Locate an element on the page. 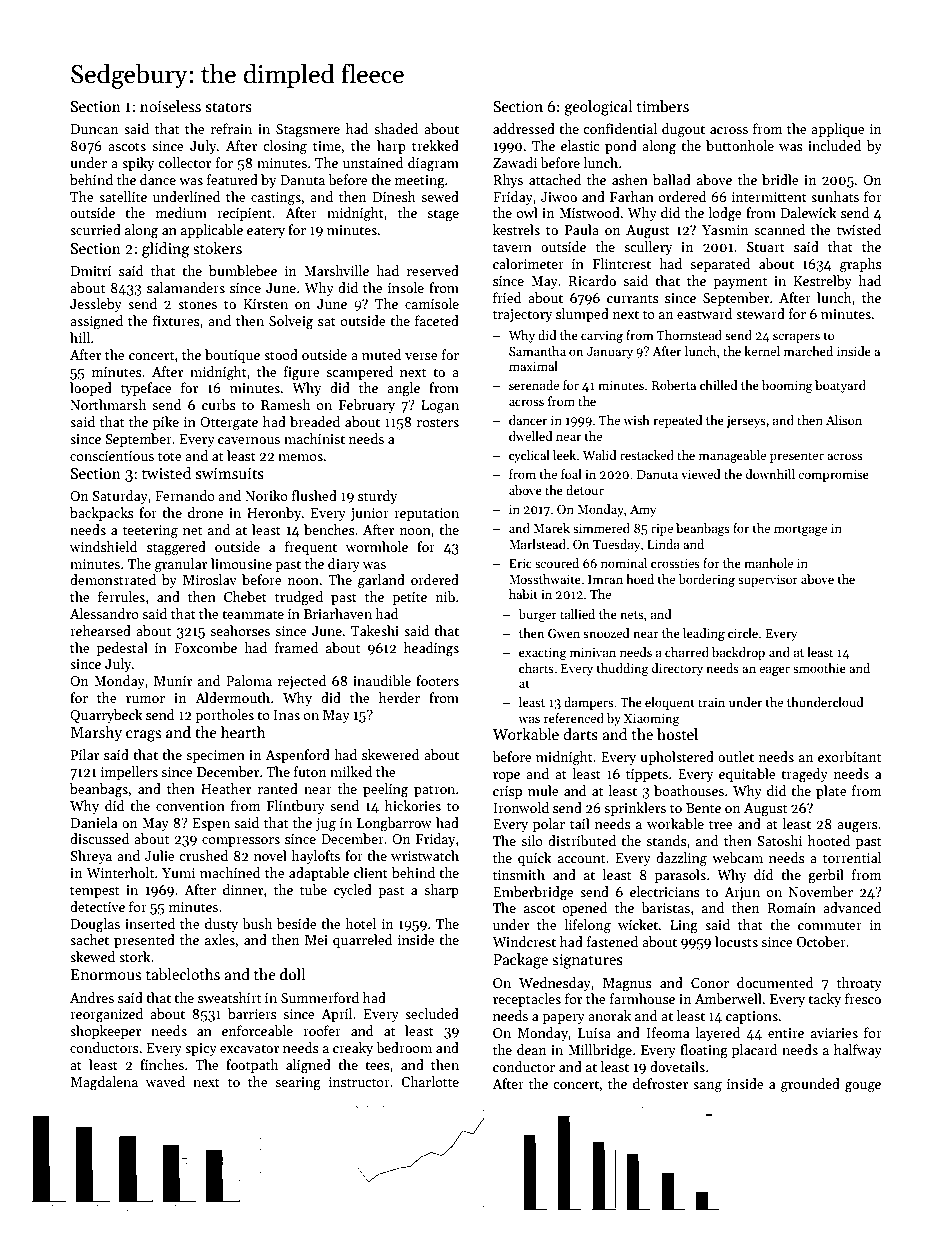 The image size is (952, 1233). viewed is located at coordinates (701, 474).
